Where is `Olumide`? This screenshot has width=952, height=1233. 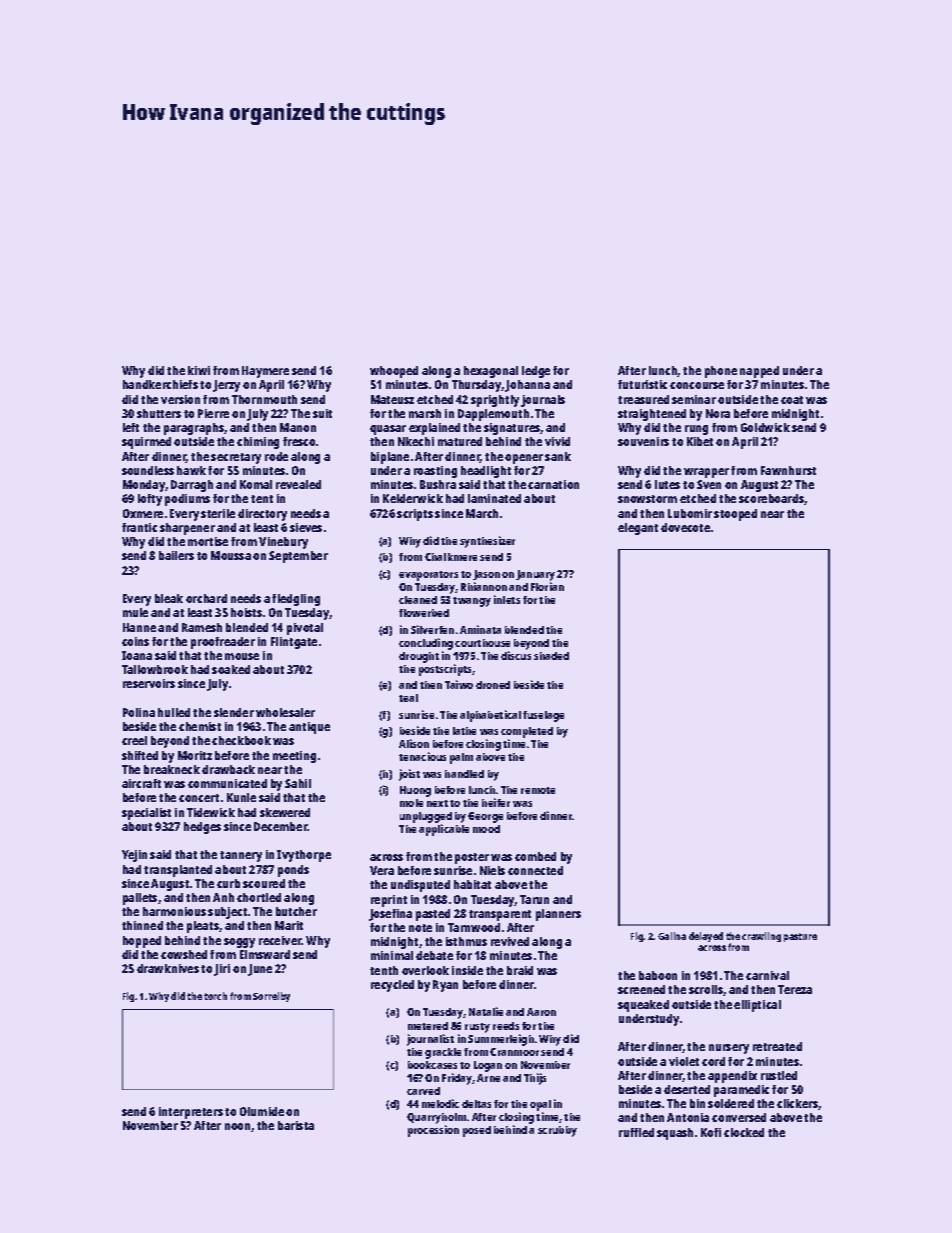
Olumide is located at coordinates (262, 1111).
